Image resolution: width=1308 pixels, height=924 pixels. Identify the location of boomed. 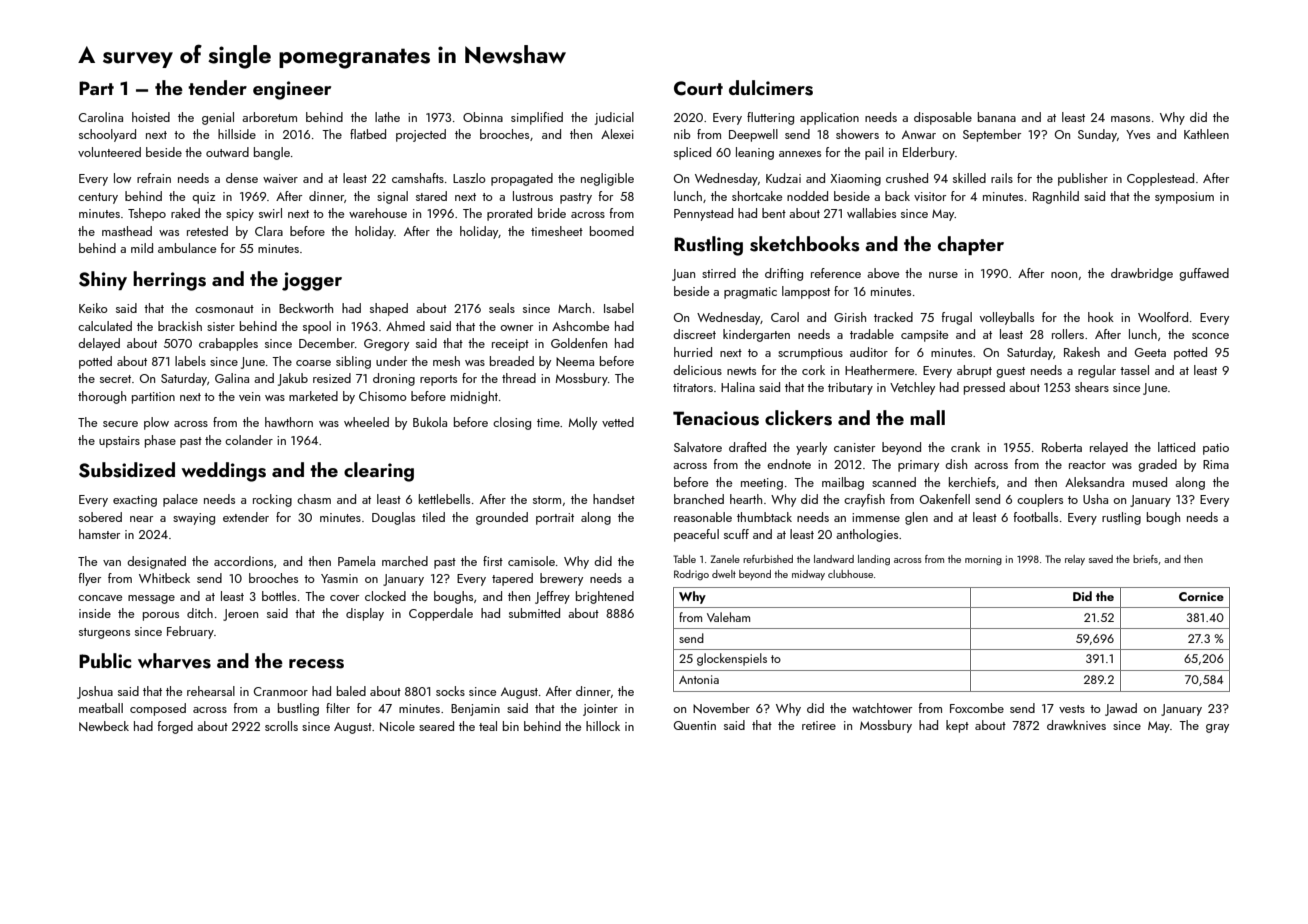
(612, 231).
